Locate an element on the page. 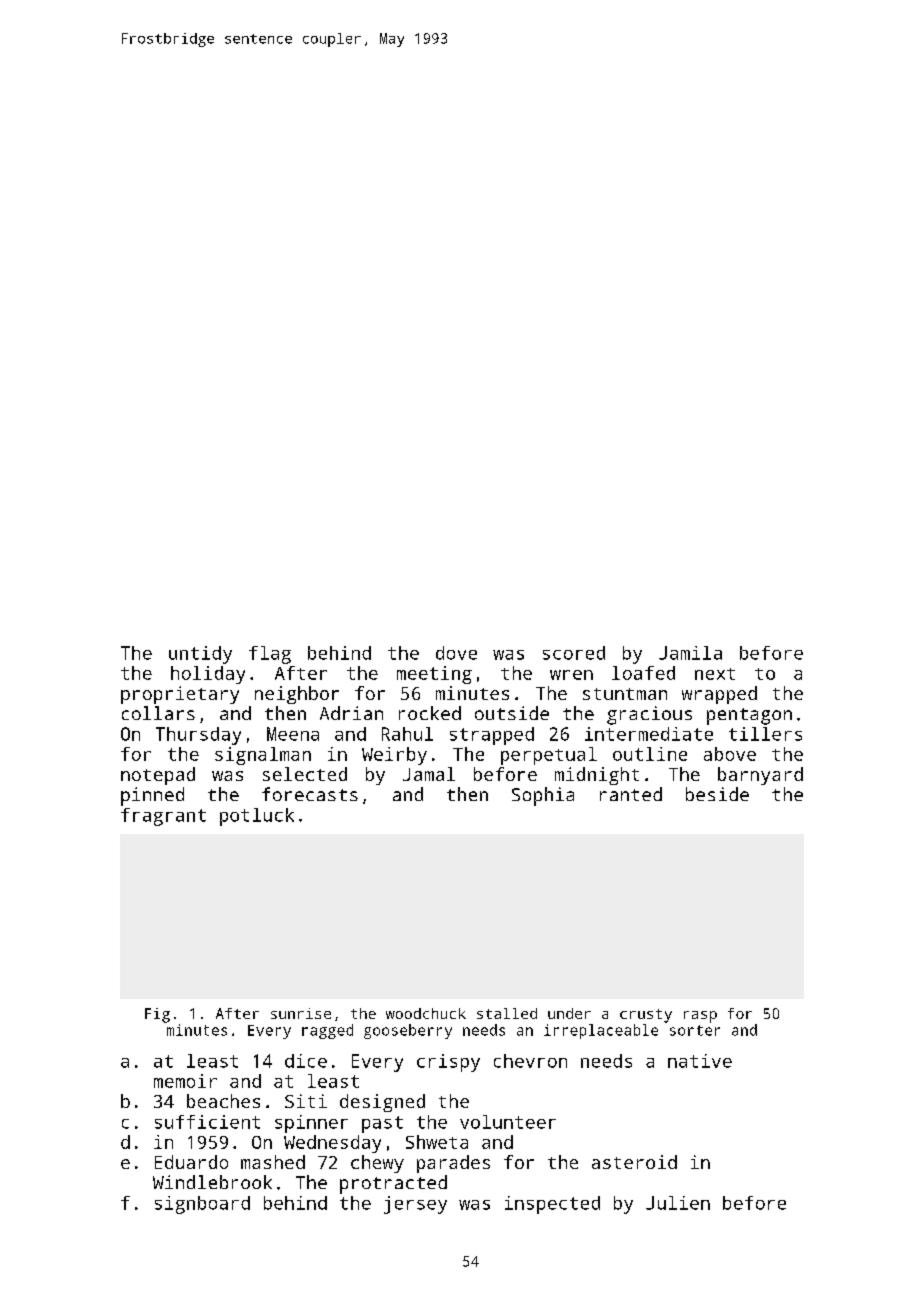  stalled is located at coordinates (507, 1013).
